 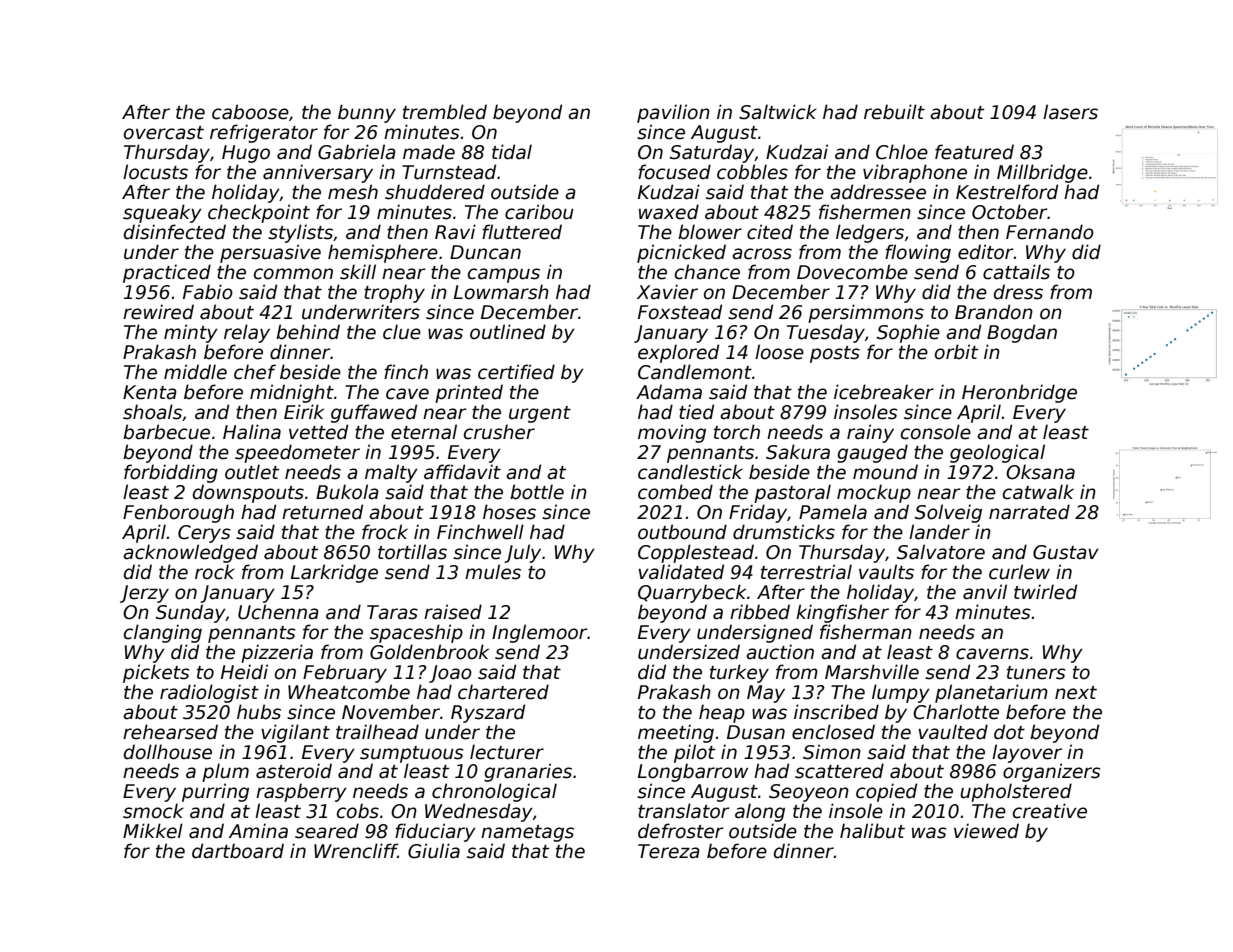 I want to click on stylists, so click(x=300, y=233).
